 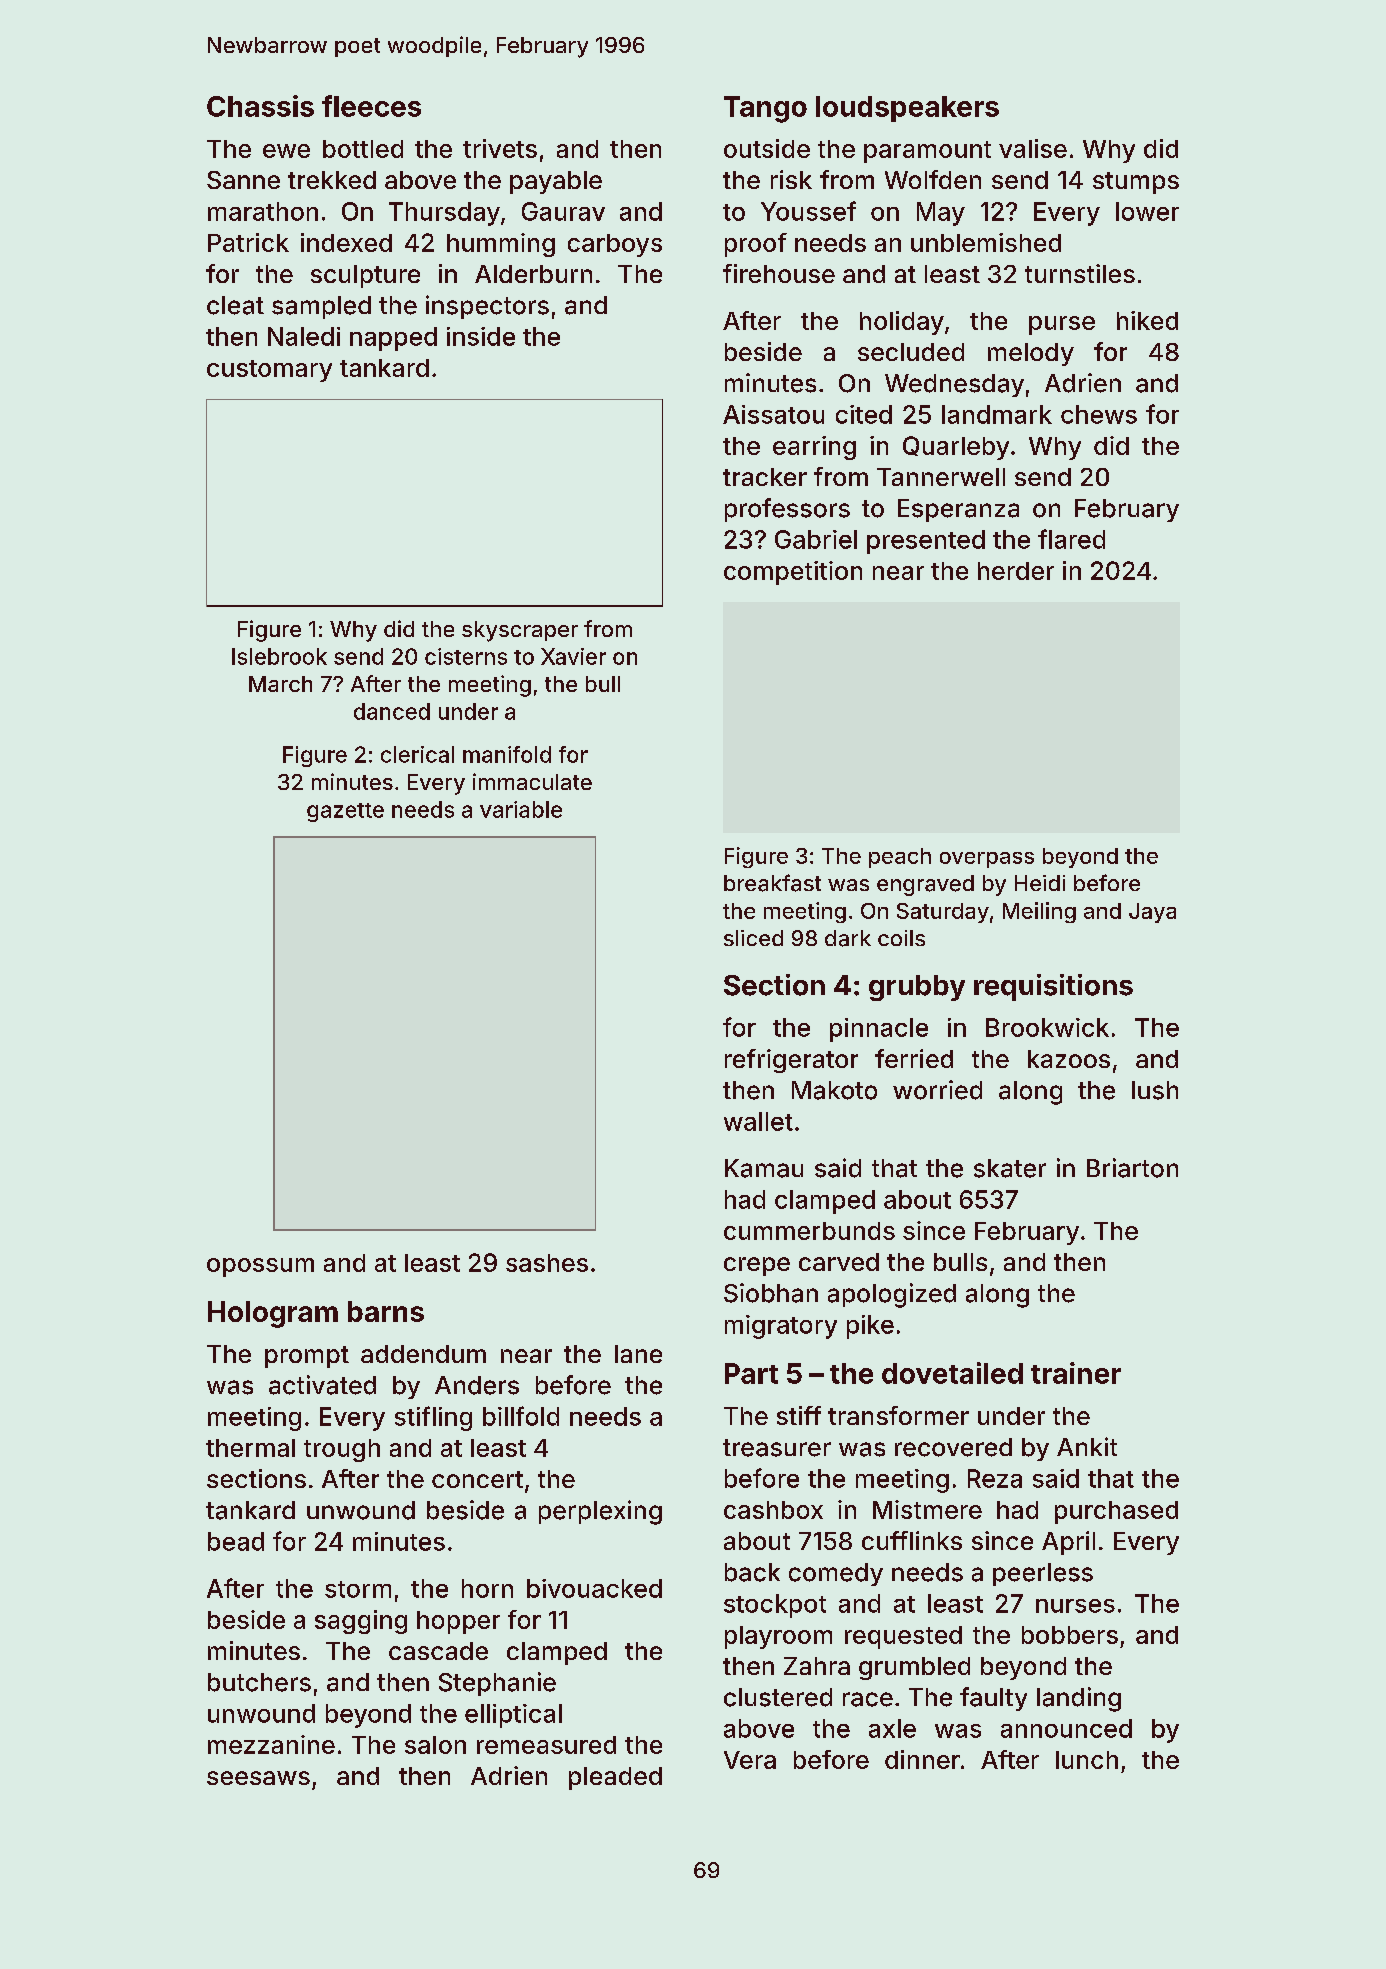 I want to click on purchased, so click(x=1116, y=1512).
